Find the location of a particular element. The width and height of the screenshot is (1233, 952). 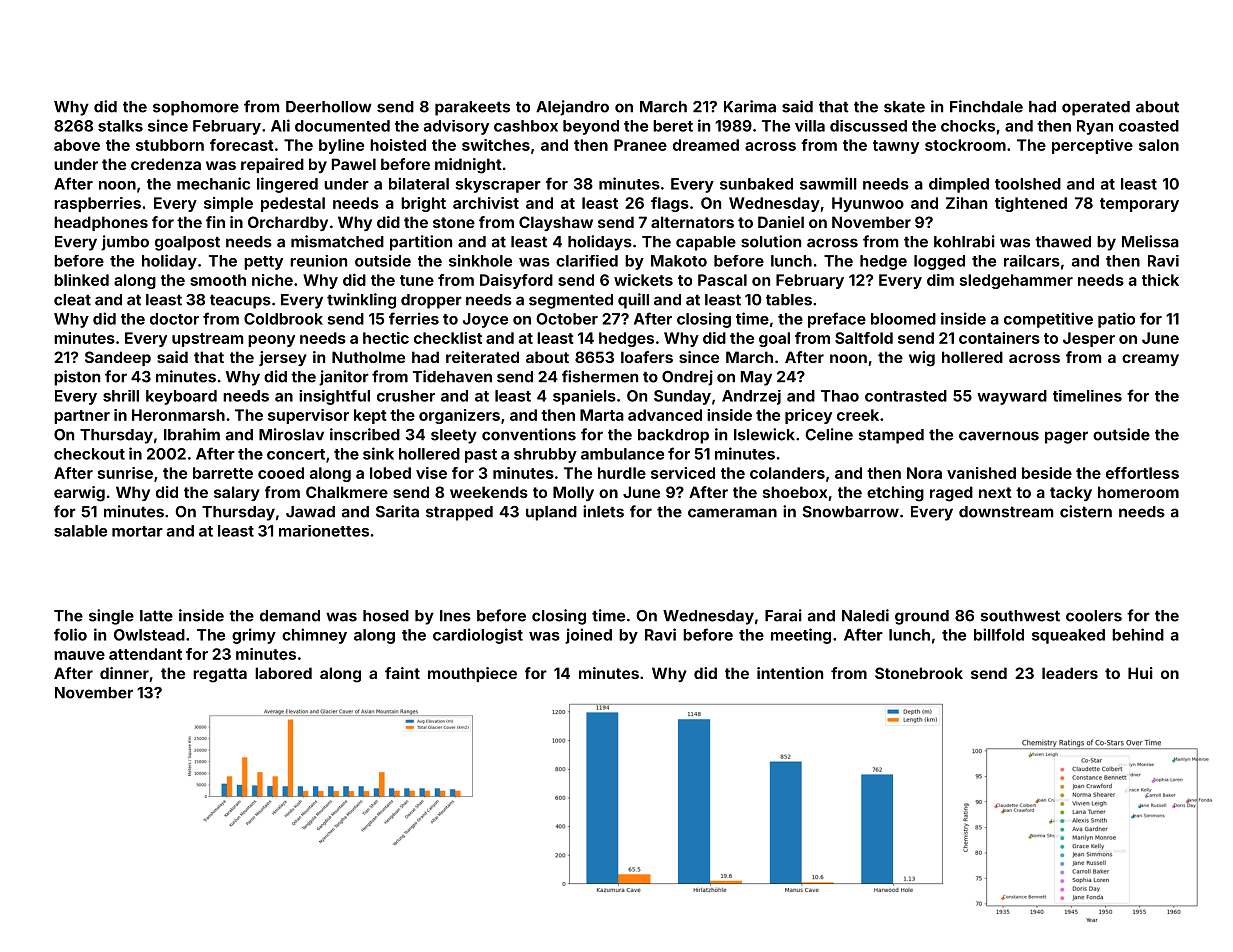

Islewick is located at coordinates (764, 434).
